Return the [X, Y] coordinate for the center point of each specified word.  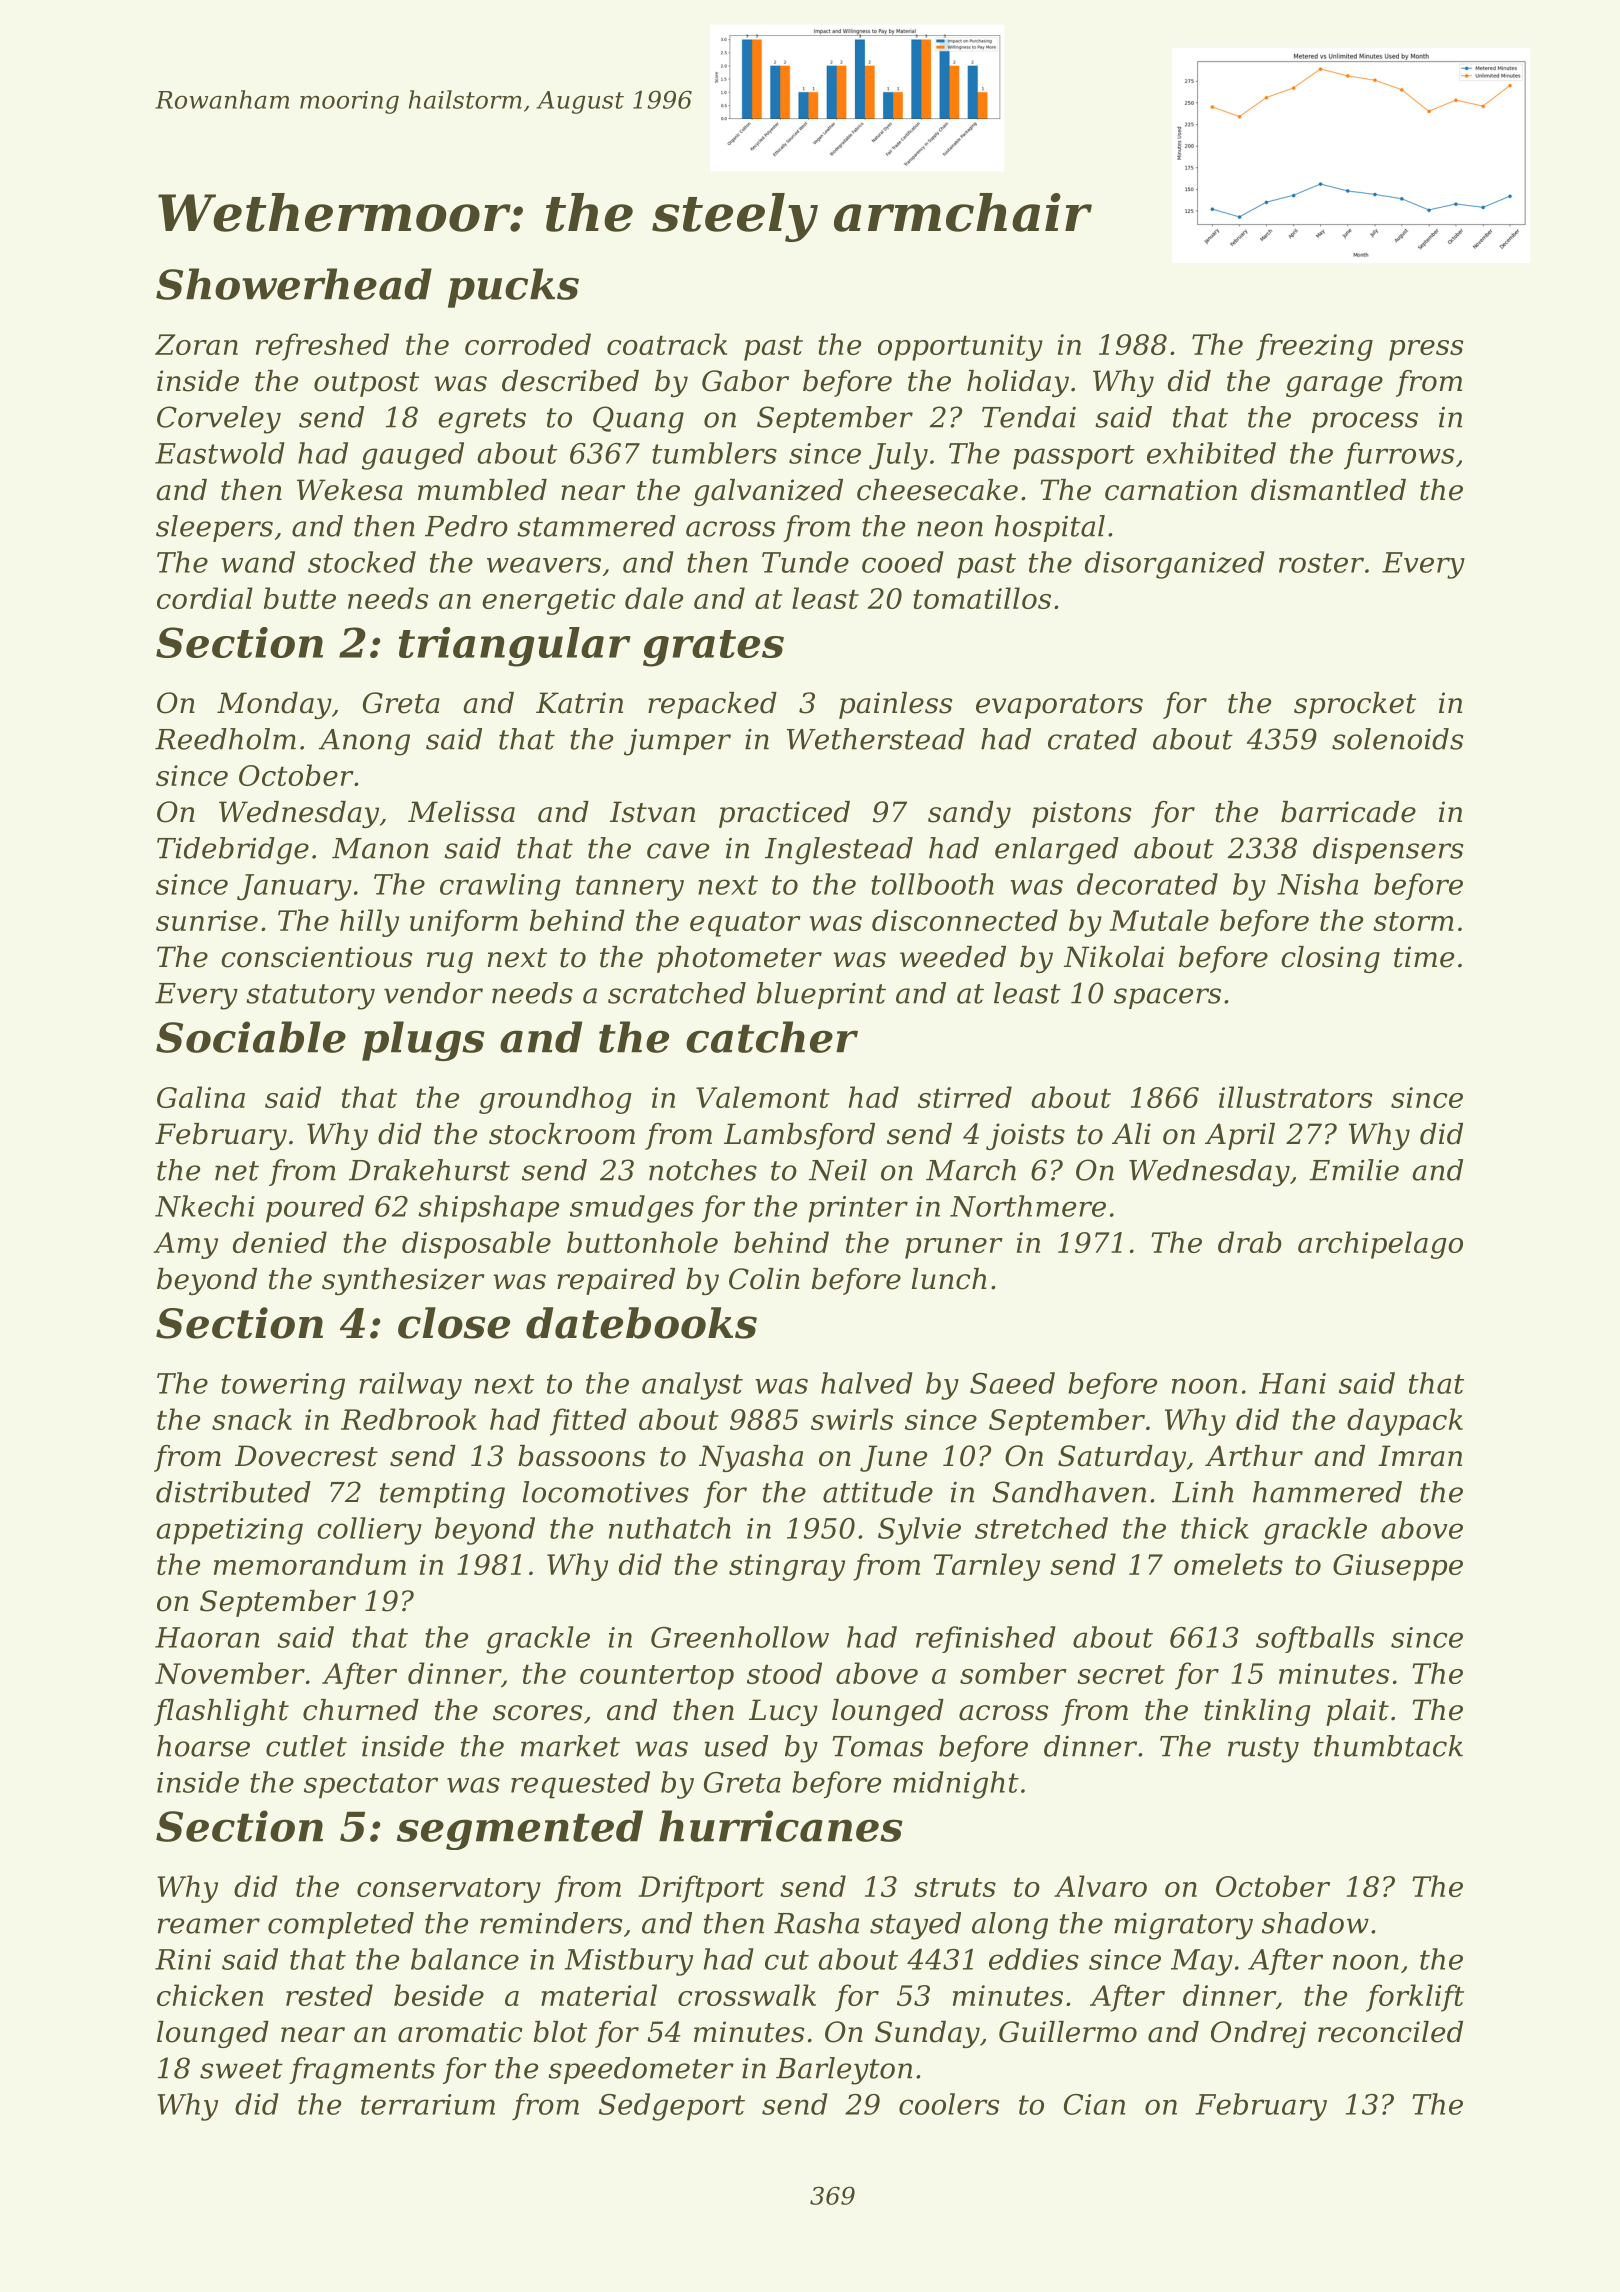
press [1426, 350]
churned [361, 1710]
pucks [513, 288]
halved [867, 1383]
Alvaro [1100, 1886]
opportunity [960, 347]
